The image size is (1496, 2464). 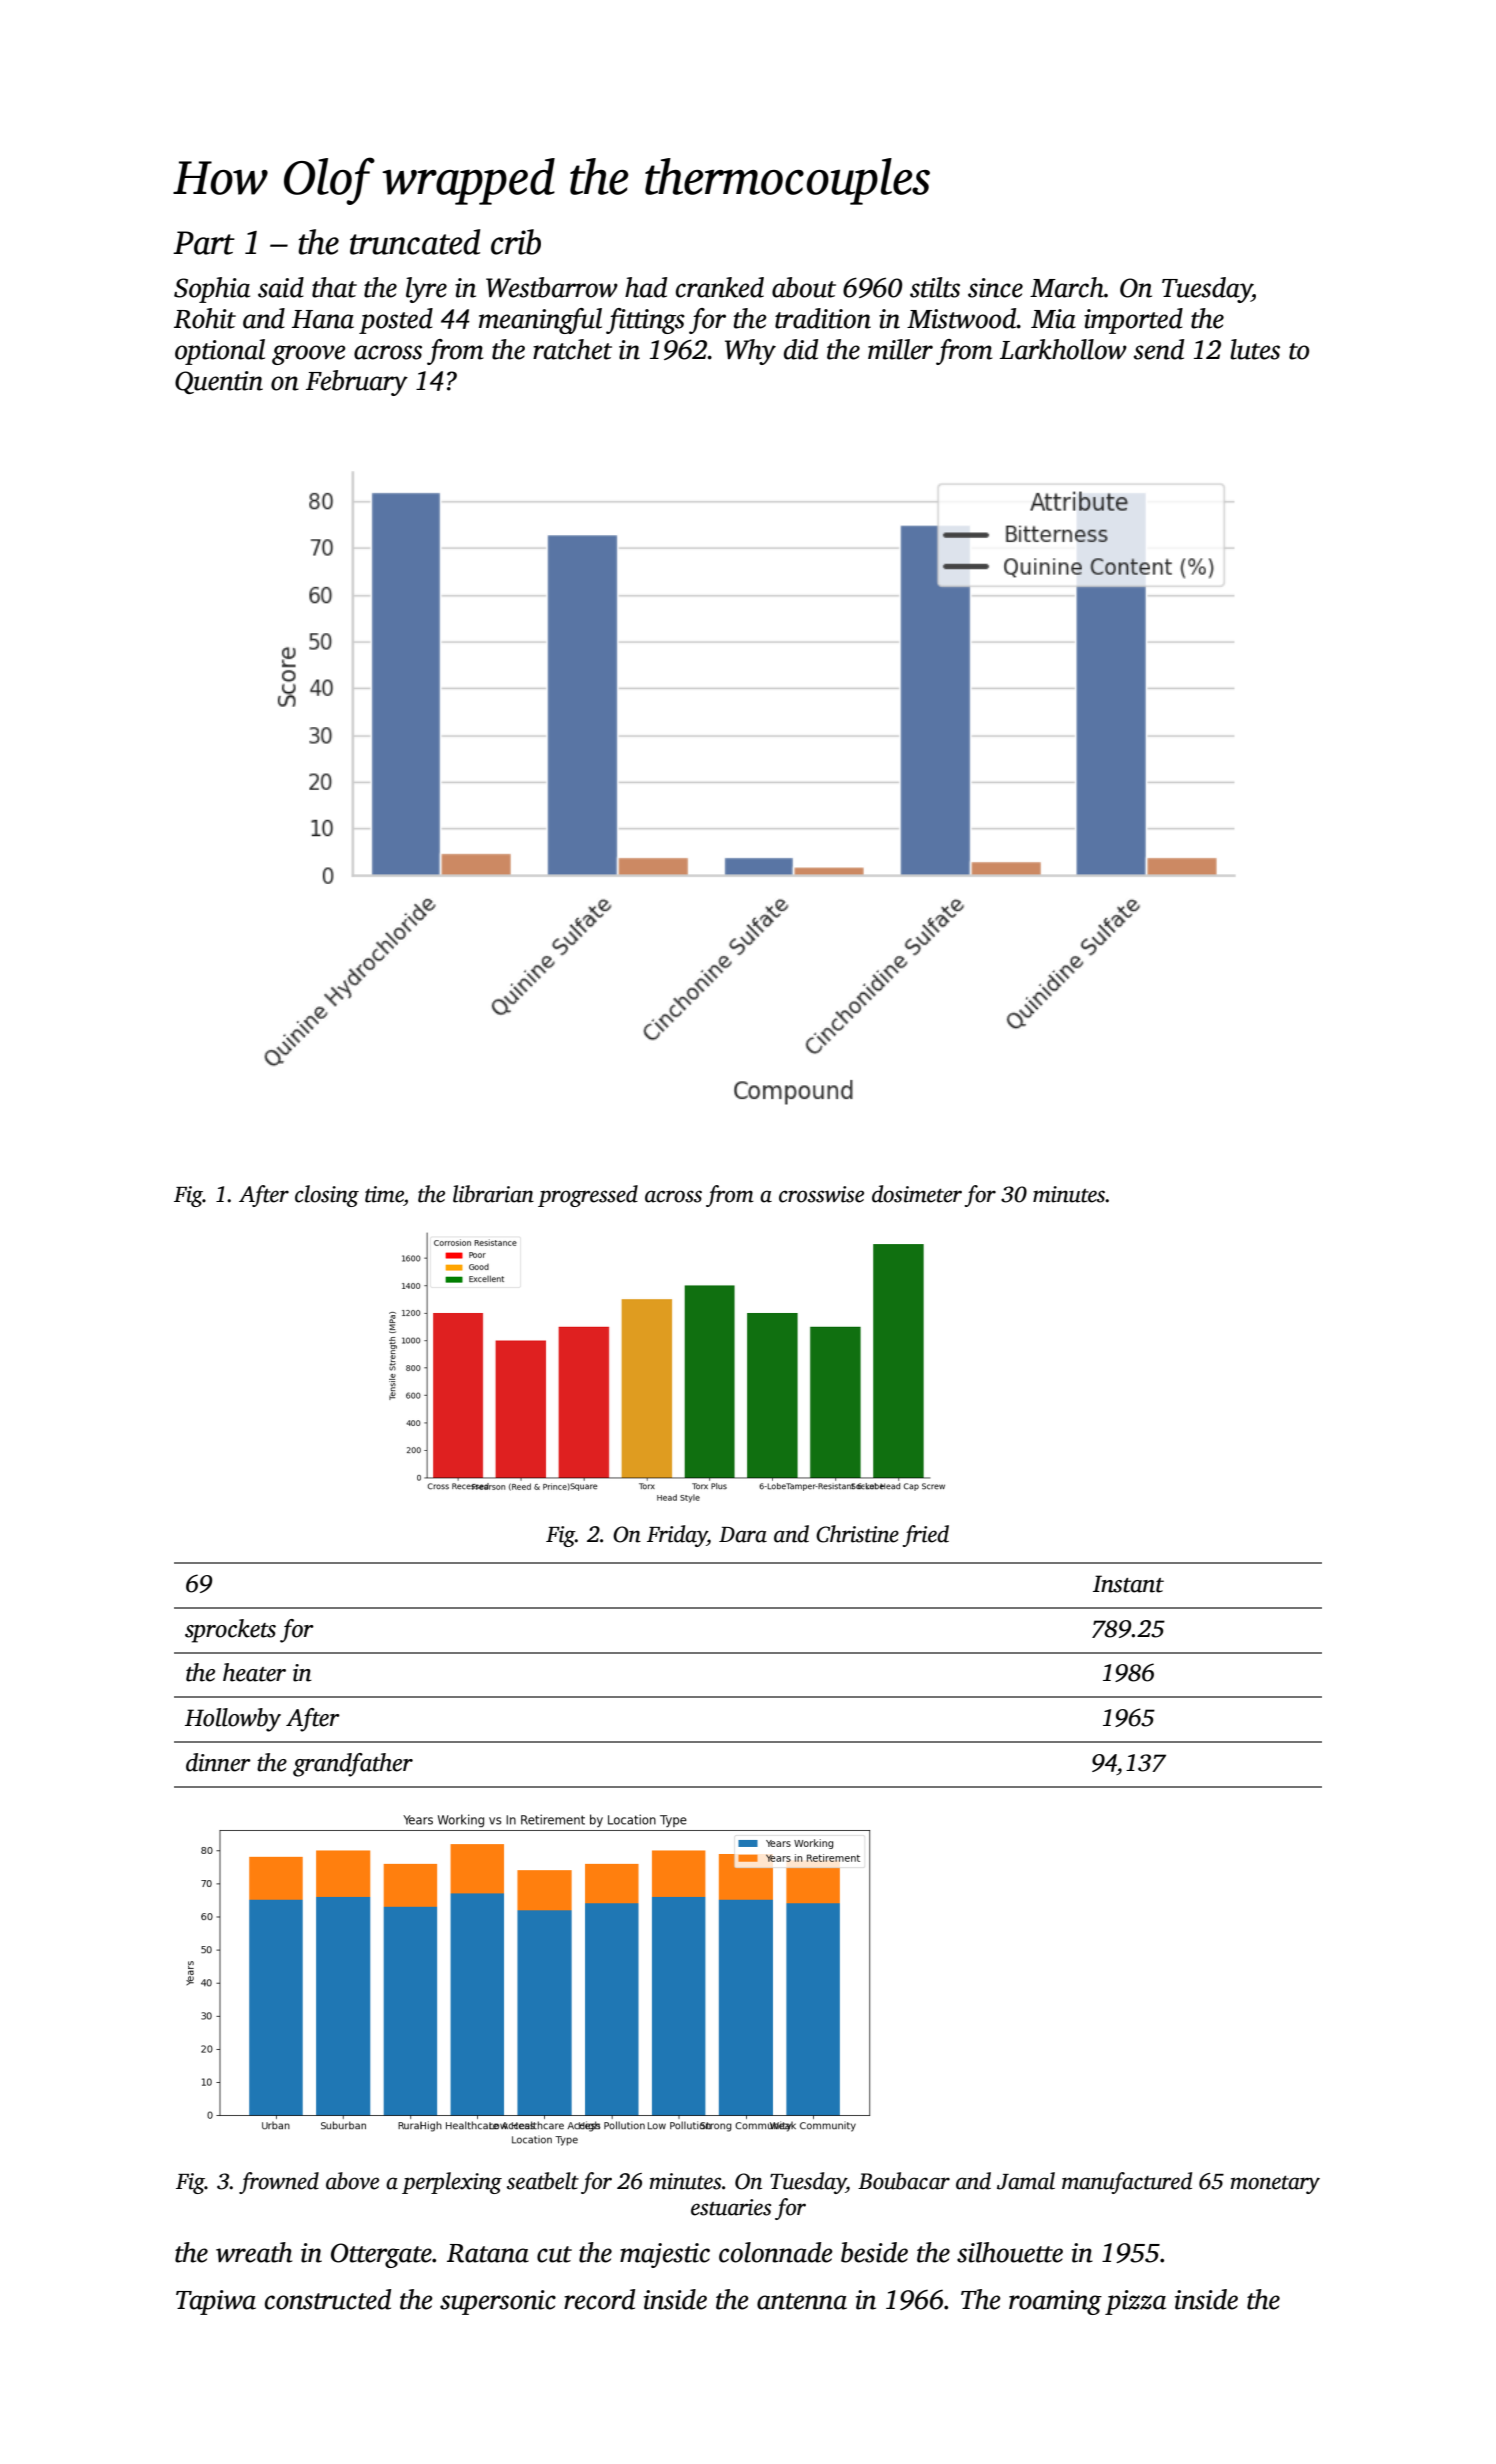 What do you see at coordinates (904, 2181) in the image?
I see `Boubacar` at bounding box center [904, 2181].
